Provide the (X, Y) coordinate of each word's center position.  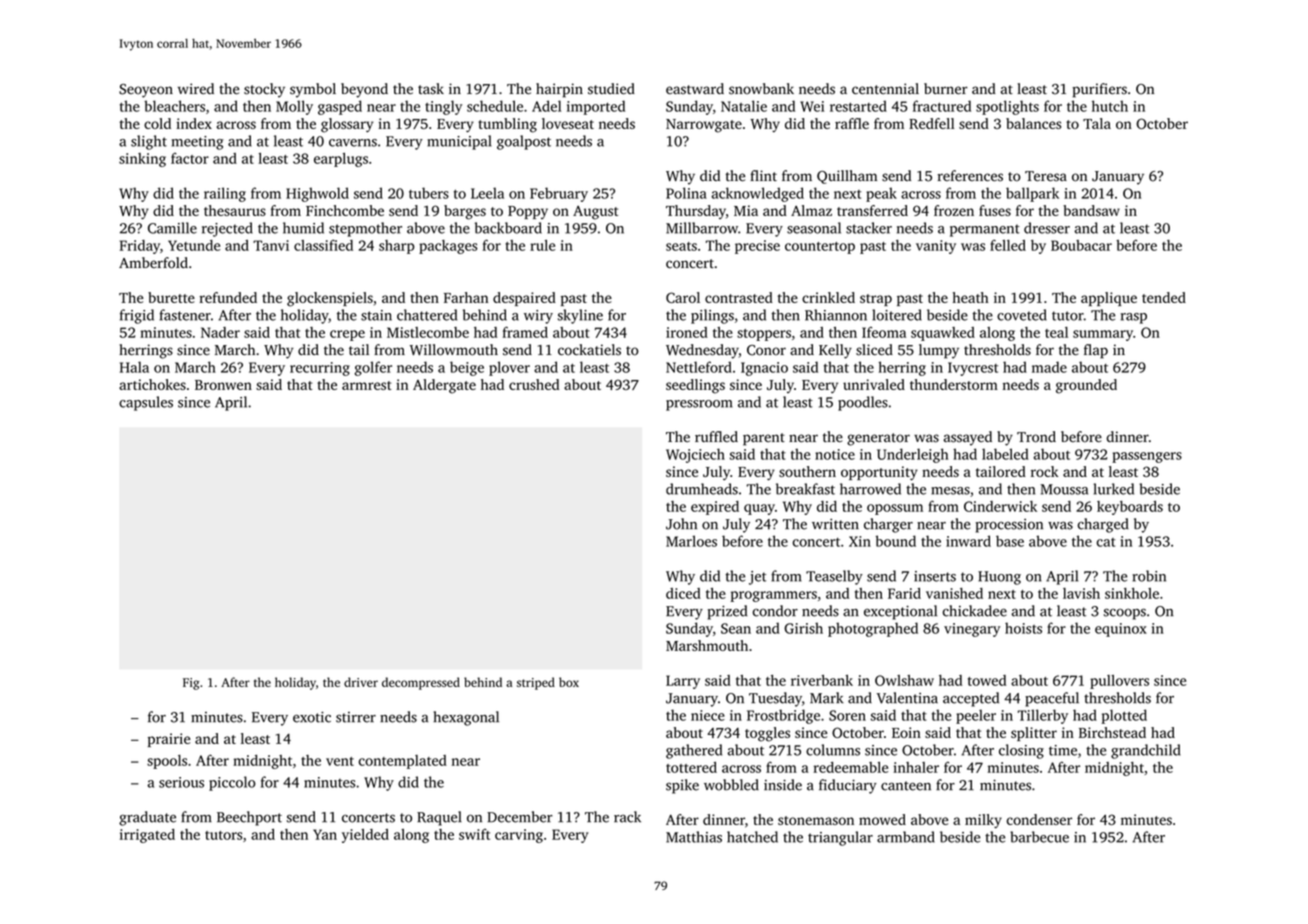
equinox (1121, 630)
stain (376, 315)
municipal (459, 142)
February (559, 194)
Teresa (1046, 176)
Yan (325, 834)
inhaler (916, 767)
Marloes (691, 541)
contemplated (403, 762)
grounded (1086, 386)
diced (683, 593)
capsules (146, 403)
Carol (683, 297)
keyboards (1130, 508)
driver (361, 682)
